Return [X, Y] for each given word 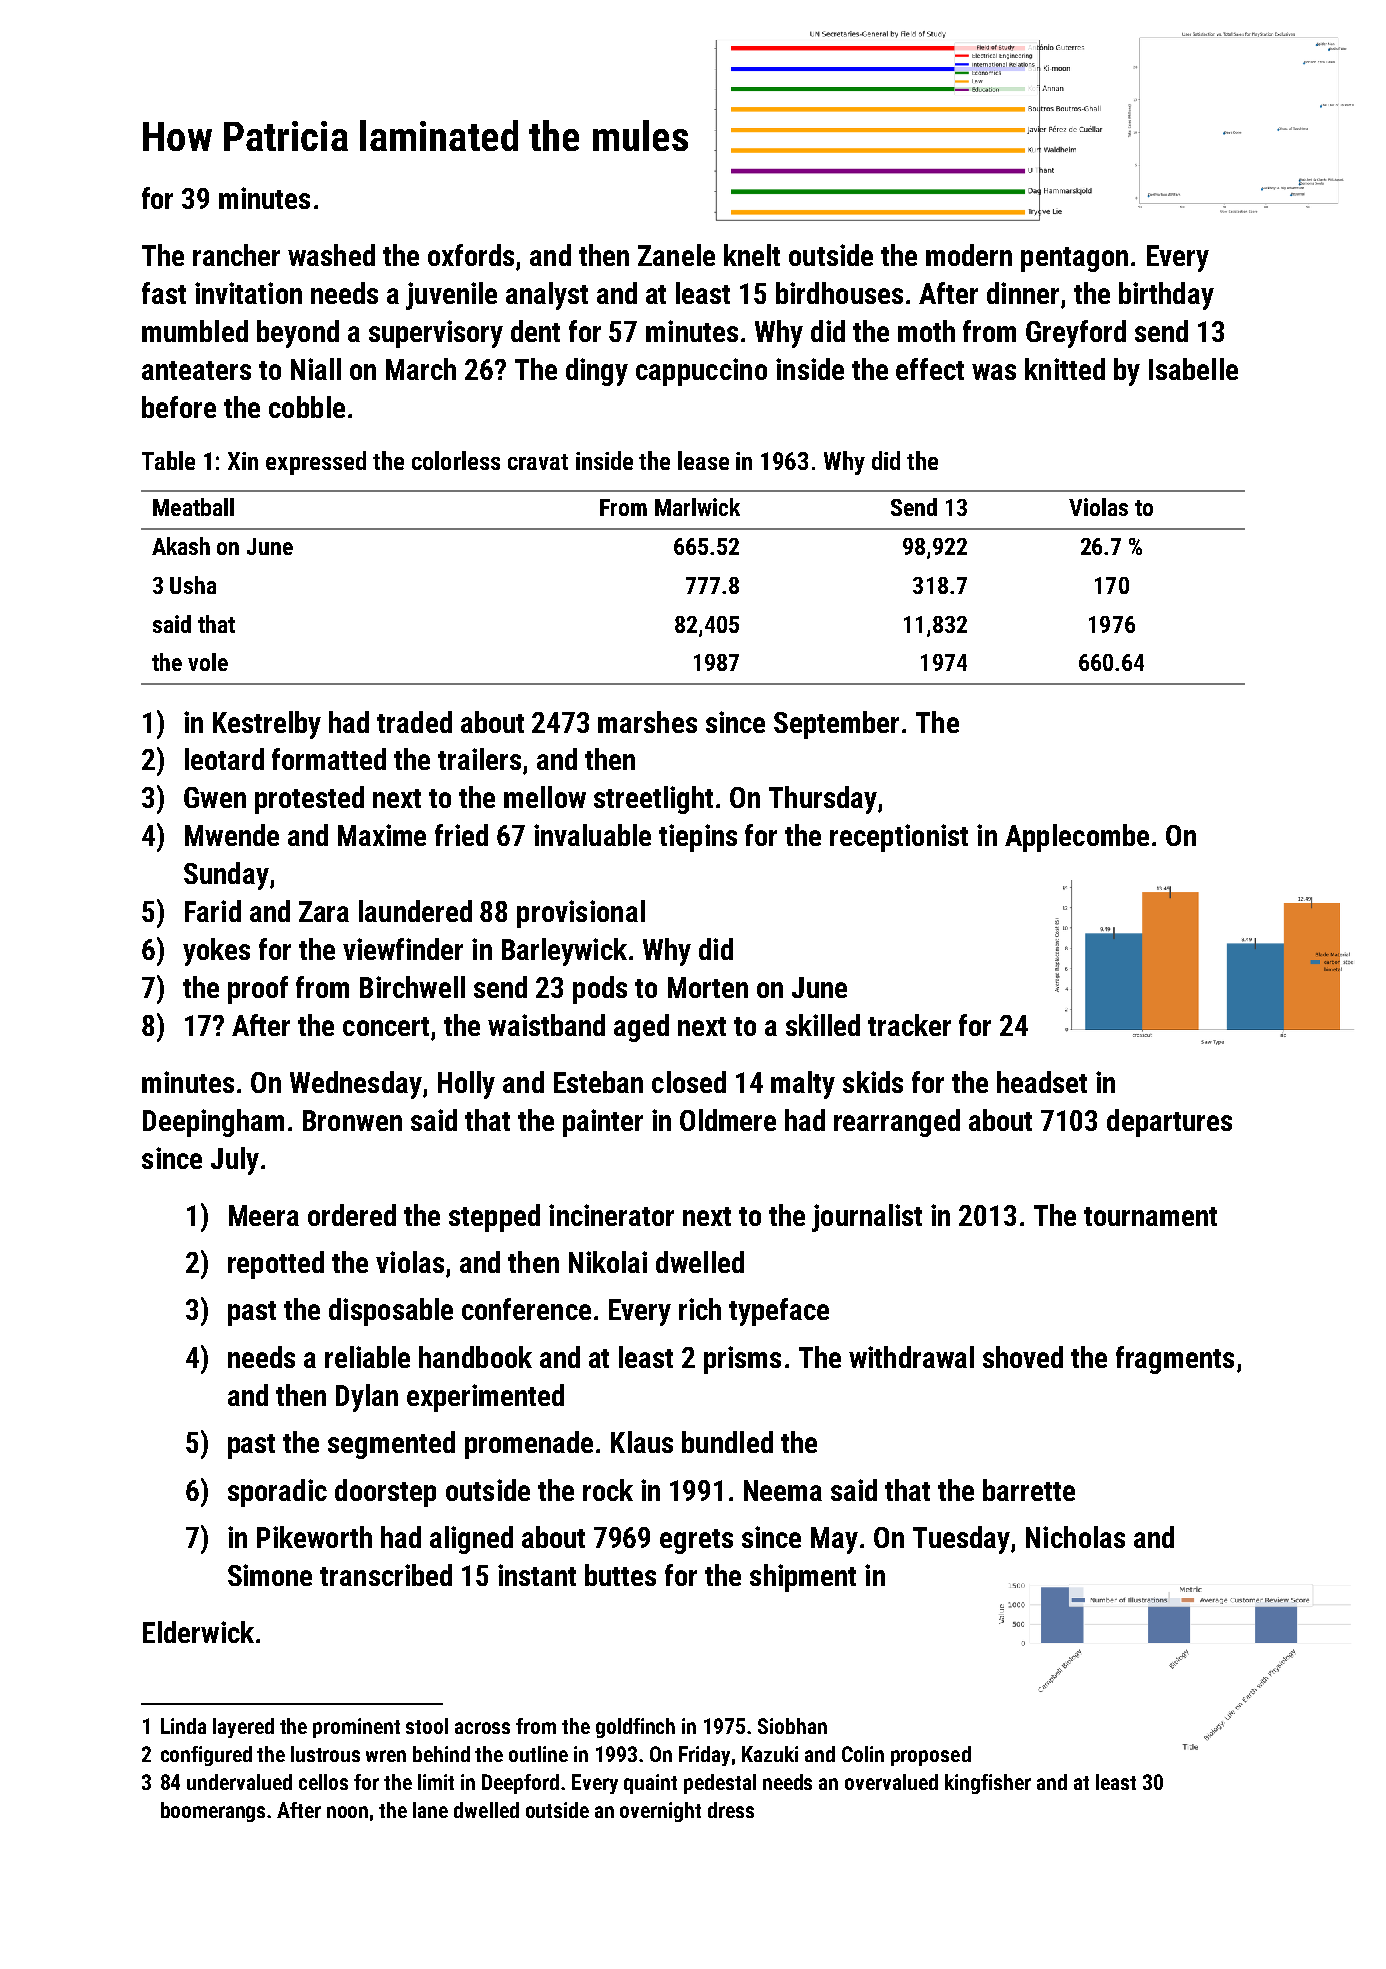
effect [930, 369]
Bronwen [352, 1120]
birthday [1166, 296]
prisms [742, 1360]
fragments [1175, 1360]
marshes [647, 722]
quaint [650, 1784]
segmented [391, 1445]
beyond [298, 334]
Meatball [193, 507]
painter [603, 1123]
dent [535, 331]
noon [347, 1812]
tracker [909, 1025]
